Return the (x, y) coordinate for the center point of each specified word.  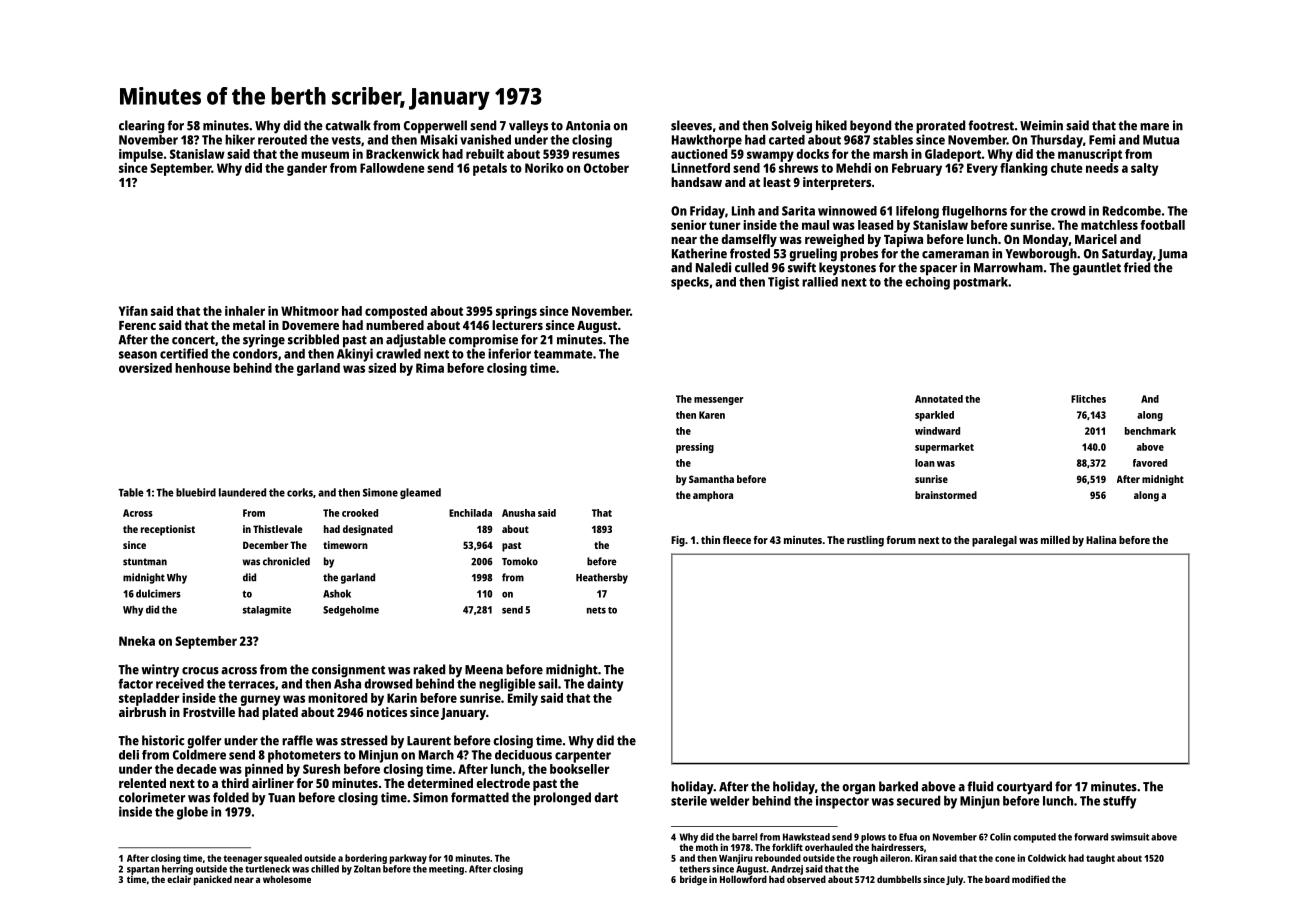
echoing (928, 283)
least (777, 182)
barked (898, 786)
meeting (446, 870)
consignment (348, 671)
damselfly (749, 240)
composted (396, 312)
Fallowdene (392, 168)
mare (1154, 127)
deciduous (523, 755)
